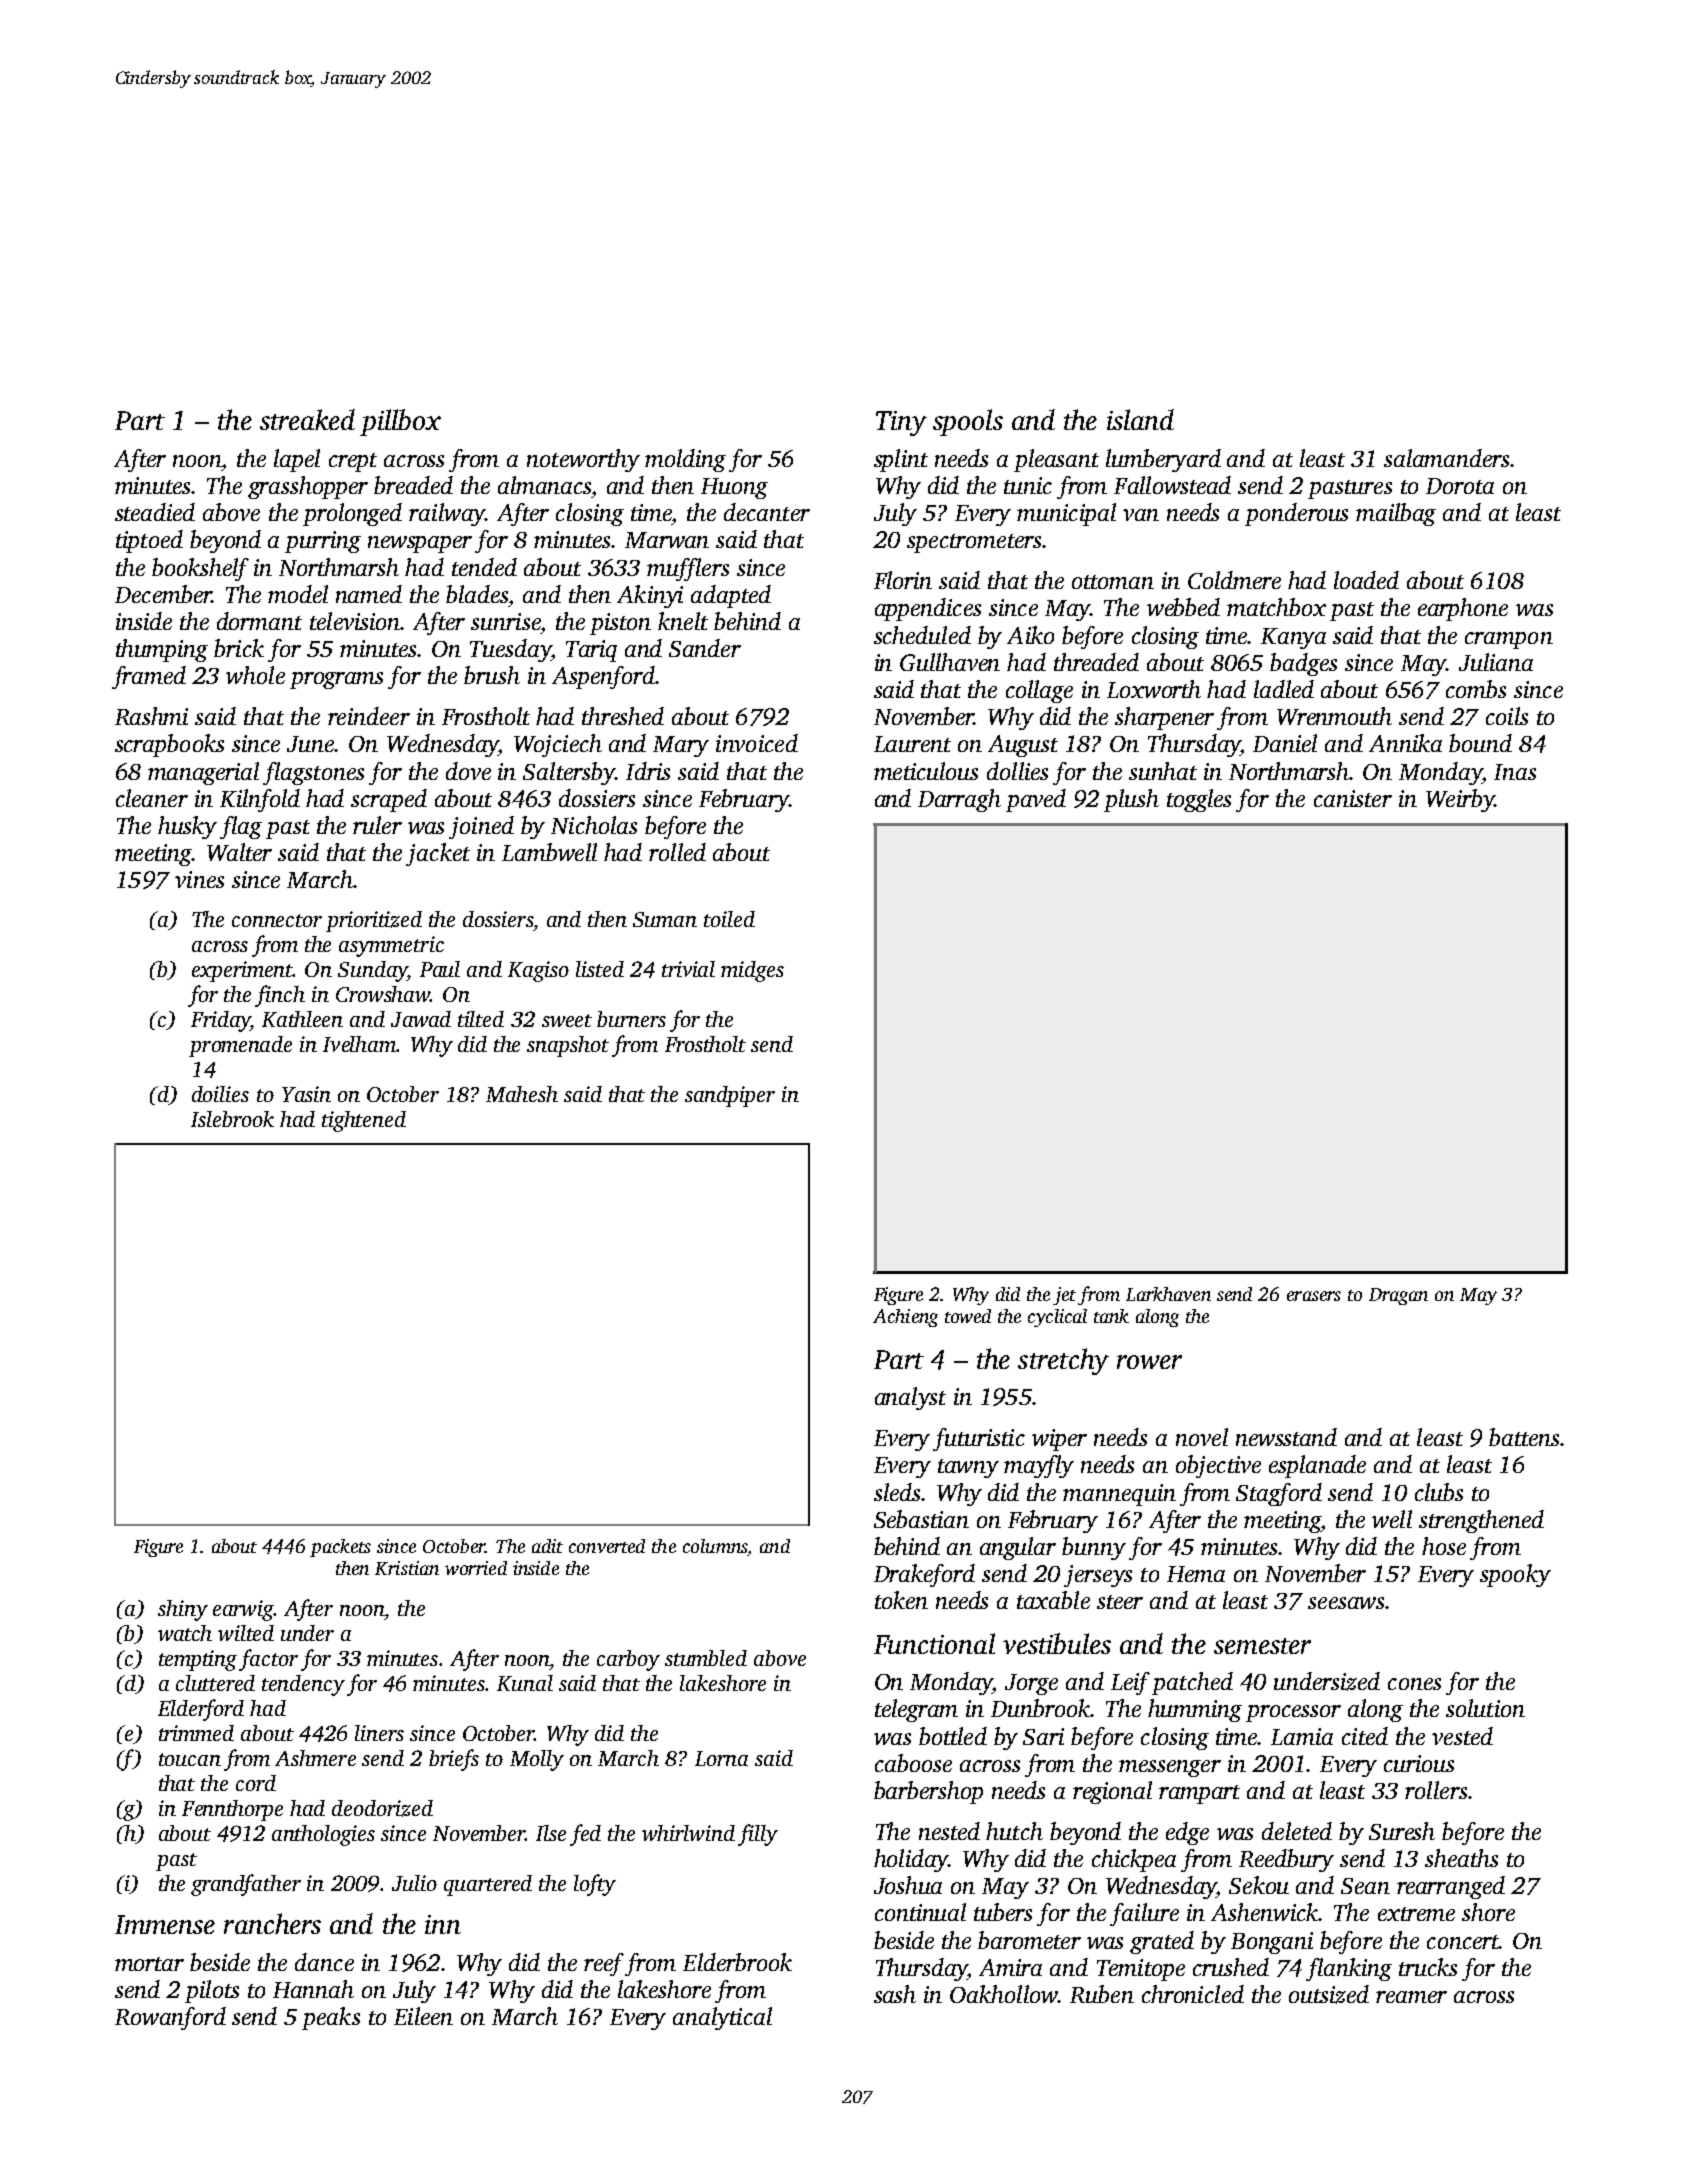 The height and width of the image is (2178, 1683). Describe the element at coordinates (369, 716) in the image. I see `reindeer` at that location.
